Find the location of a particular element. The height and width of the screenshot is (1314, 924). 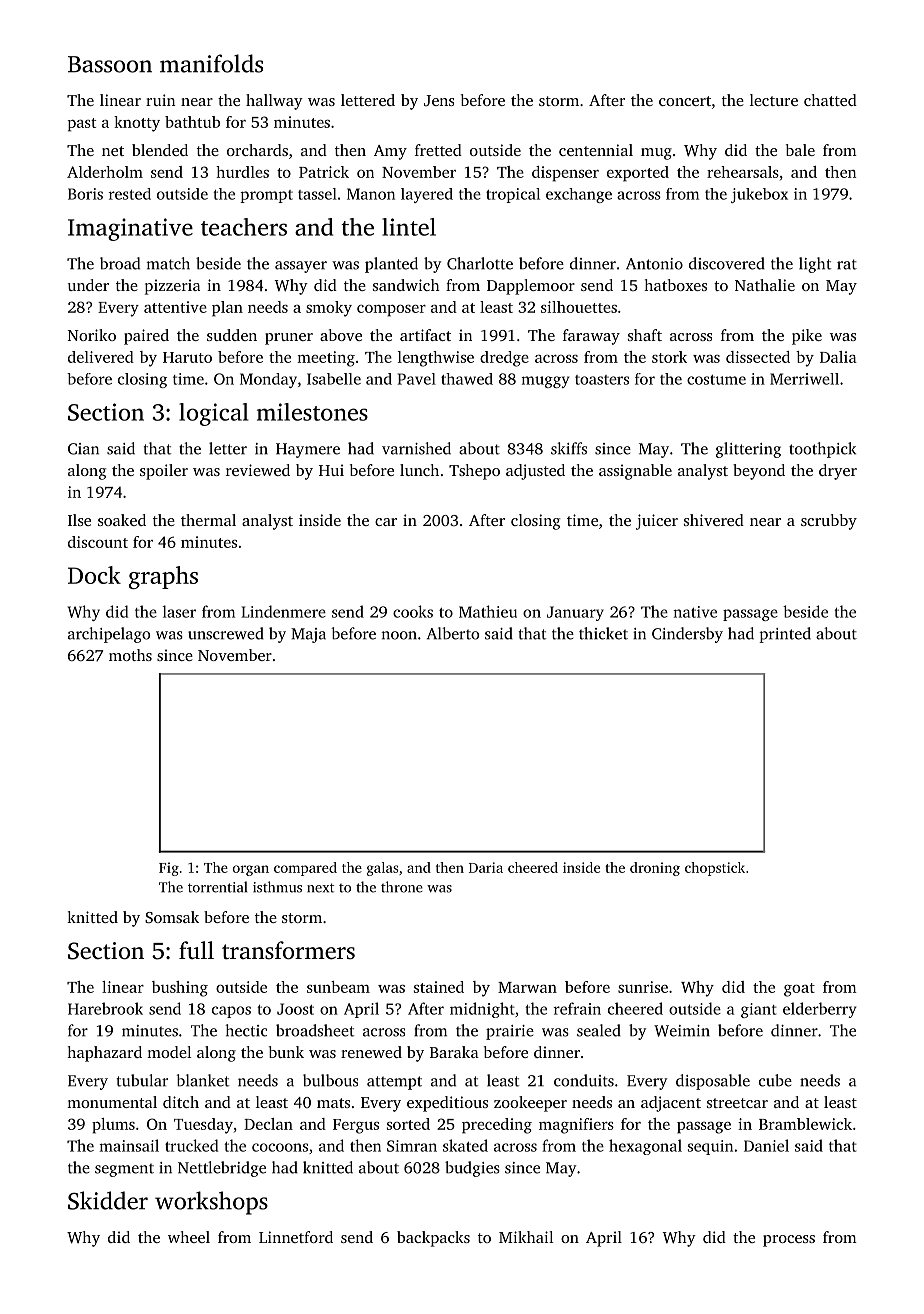

Daniel is located at coordinates (766, 1145).
